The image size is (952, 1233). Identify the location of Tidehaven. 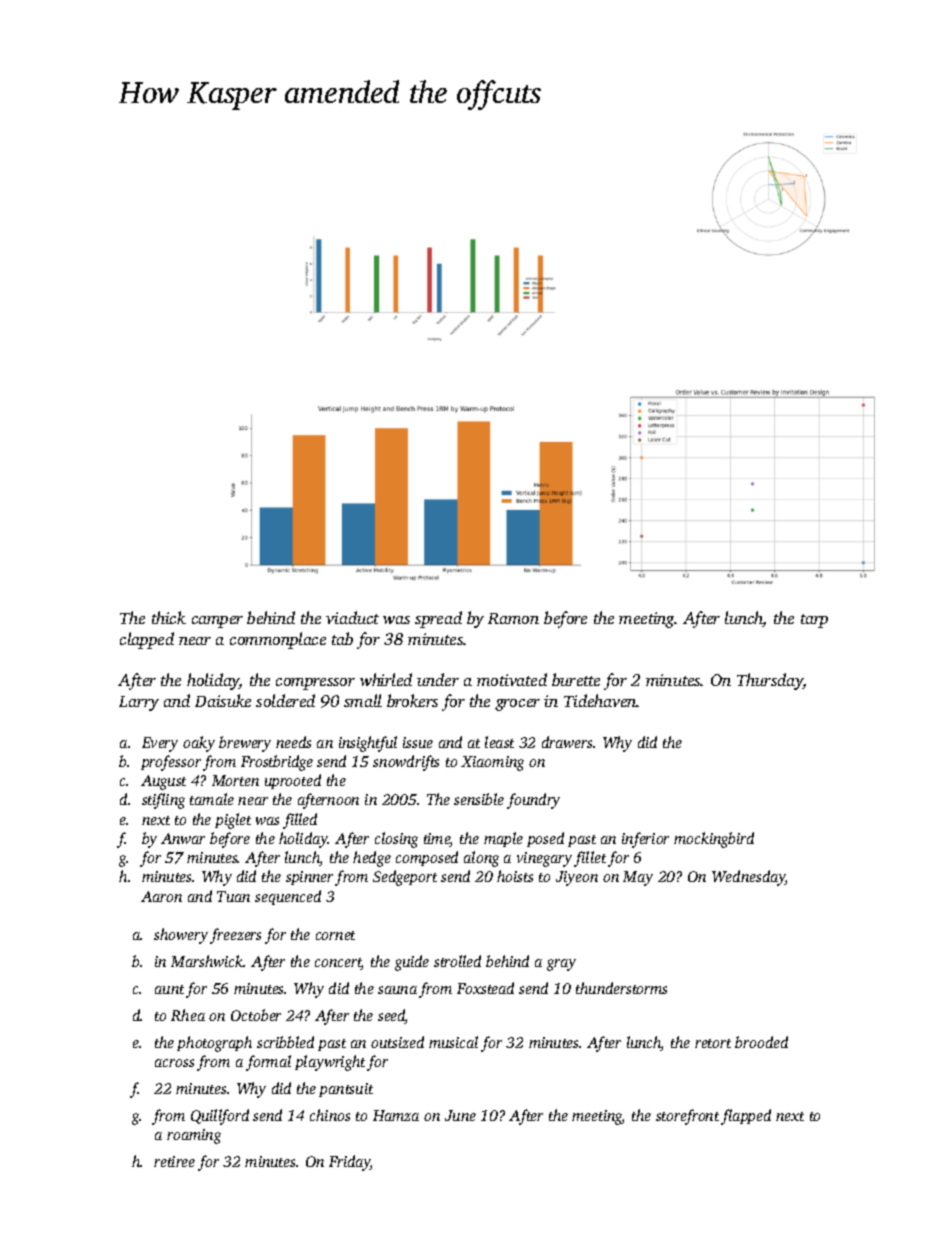
(600, 700).
